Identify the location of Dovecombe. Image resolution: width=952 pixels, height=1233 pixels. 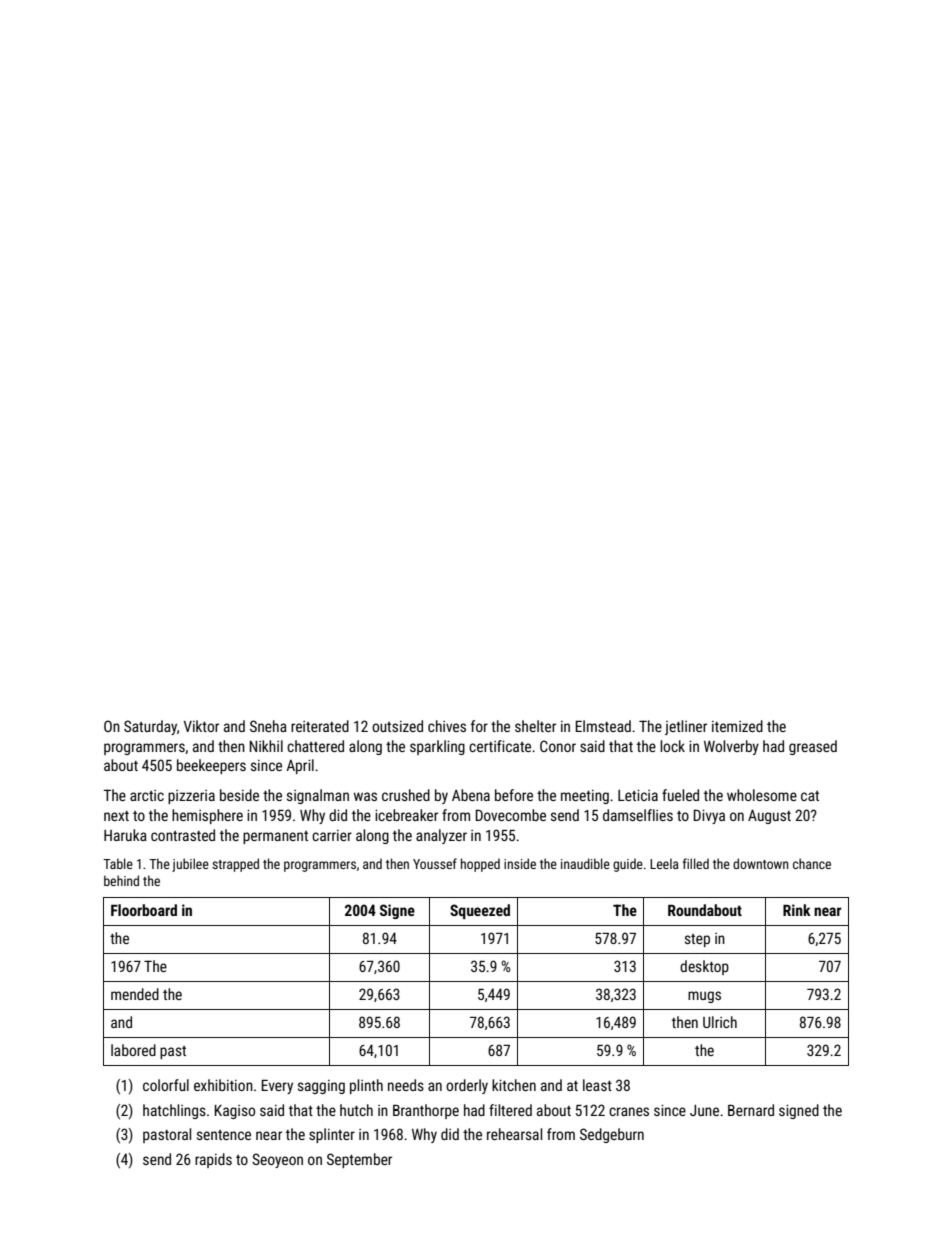
(511, 815).
